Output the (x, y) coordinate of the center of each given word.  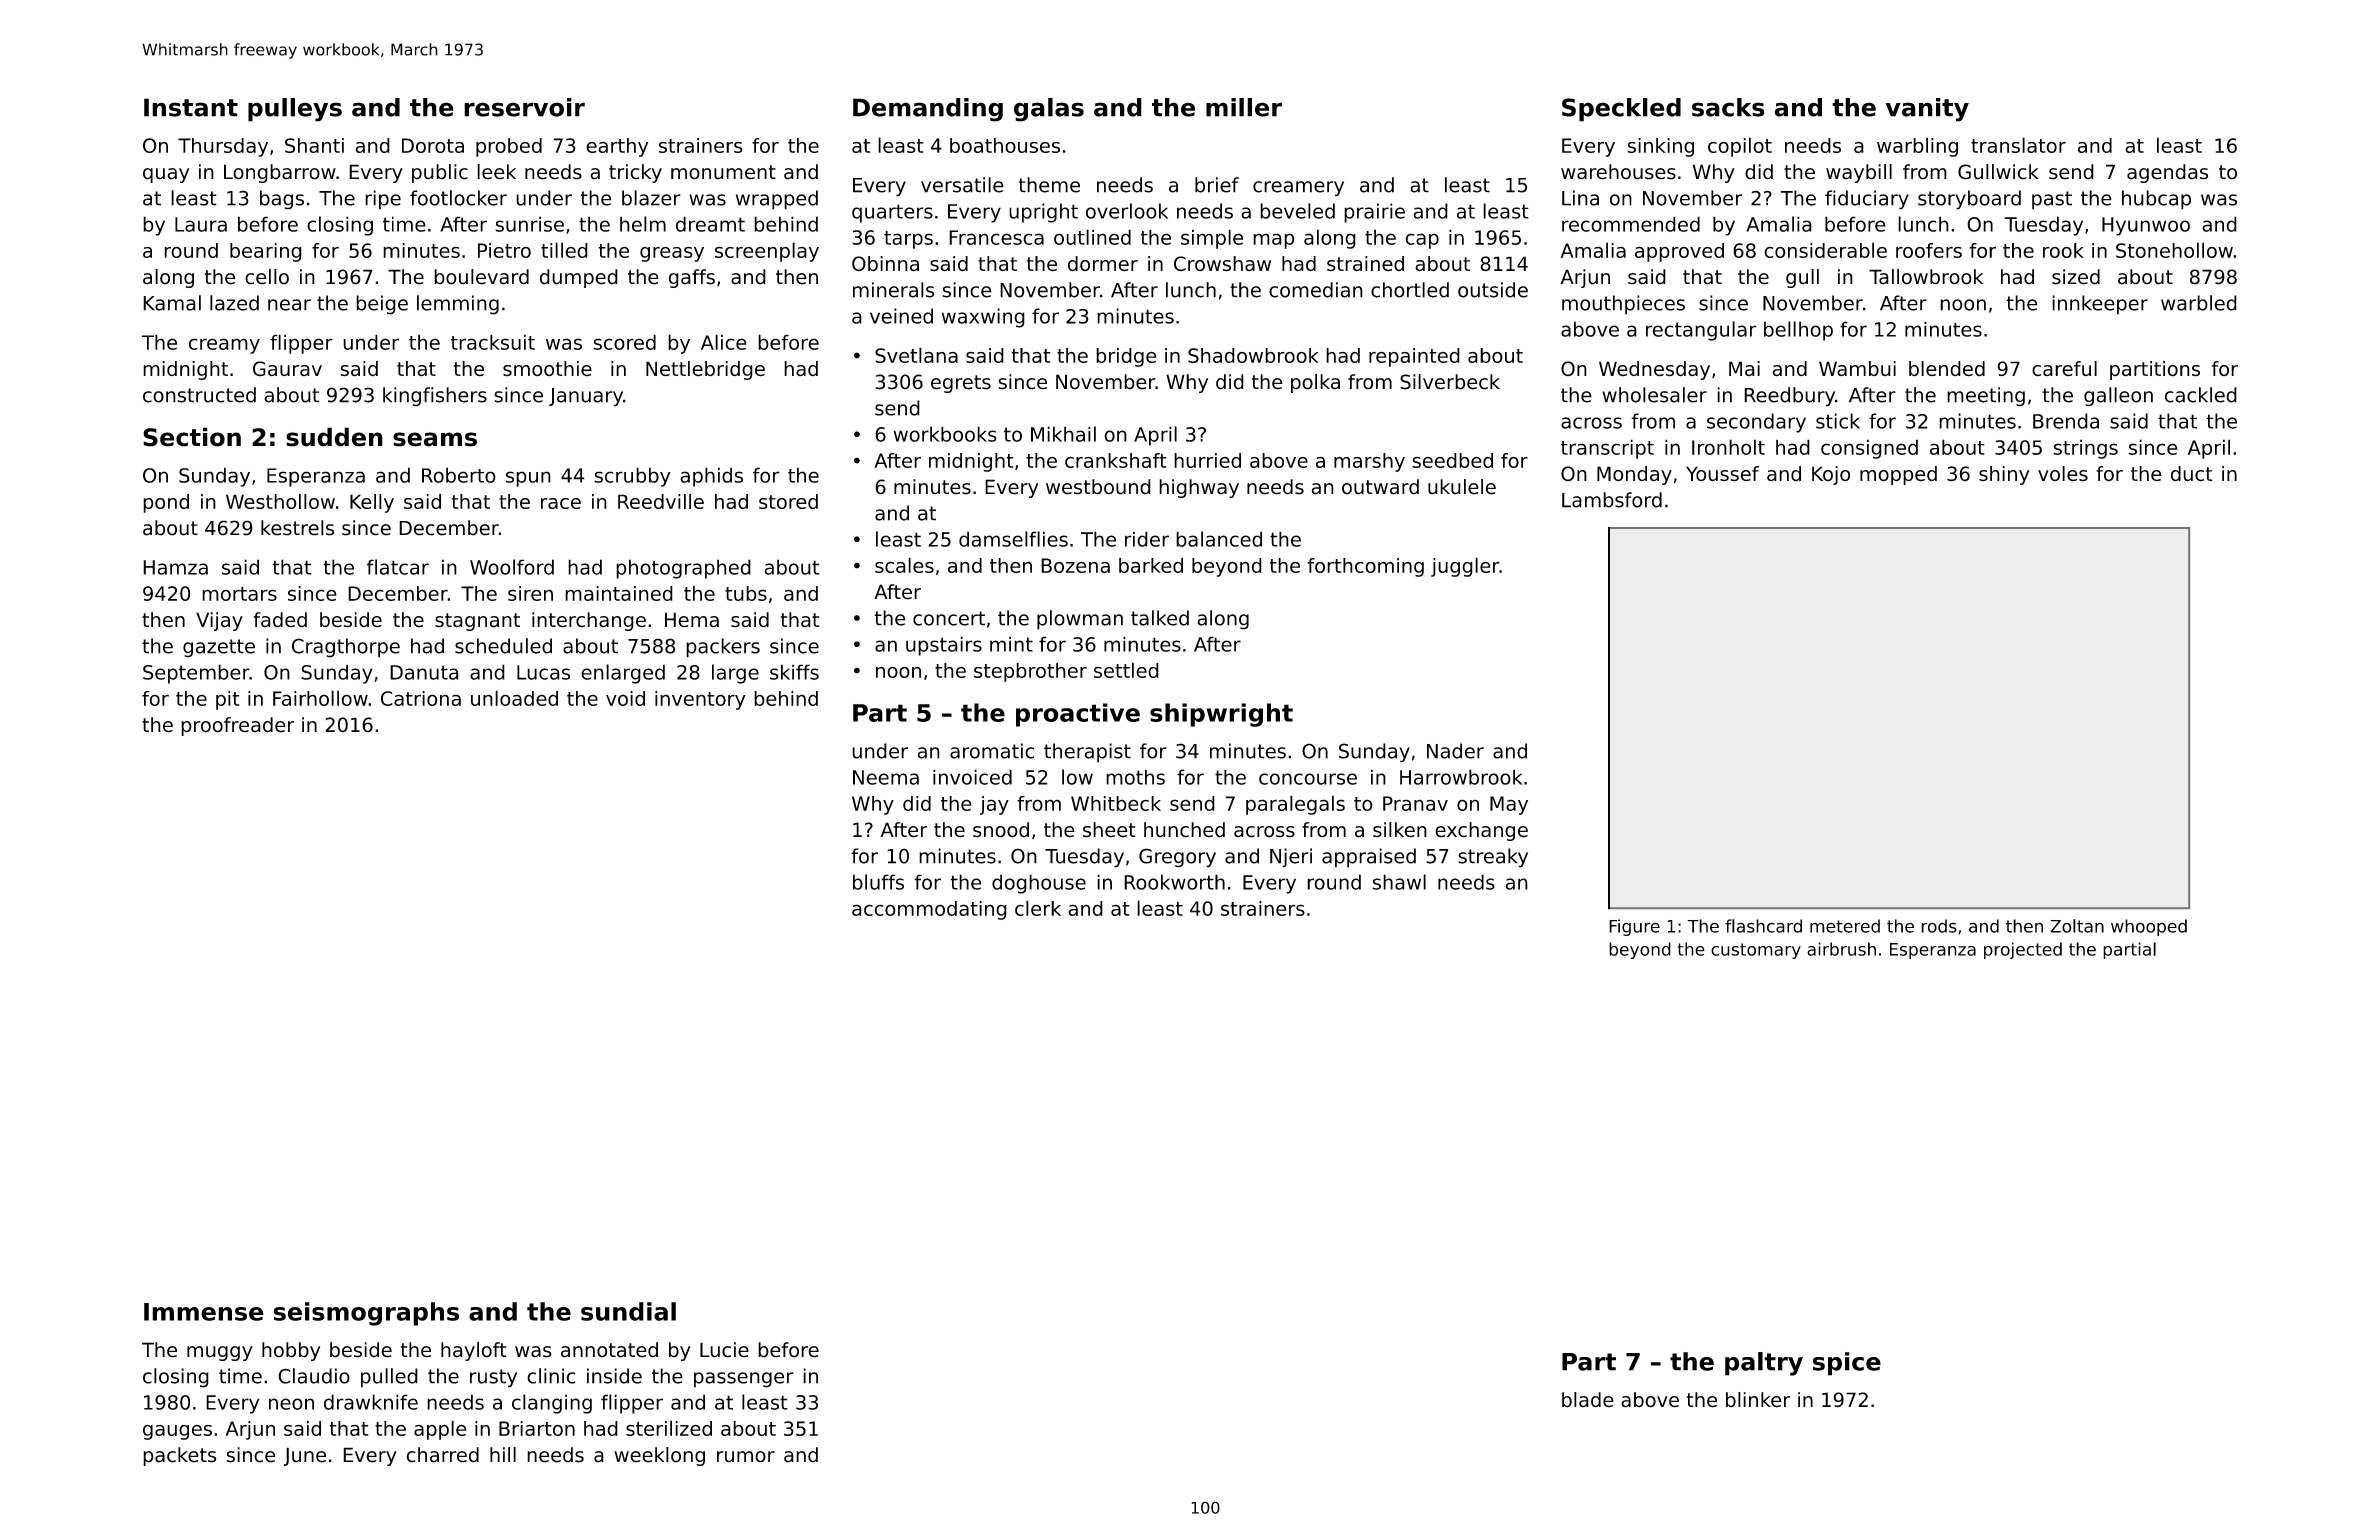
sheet (1109, 830)
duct (2192, 474)
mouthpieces (1623, 305)
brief (1217, 185)
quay (166, 175)
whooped (2149, 927)
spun (528, 479)
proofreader (237, 726)
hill (503, 1454)
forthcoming (1366, 567)
